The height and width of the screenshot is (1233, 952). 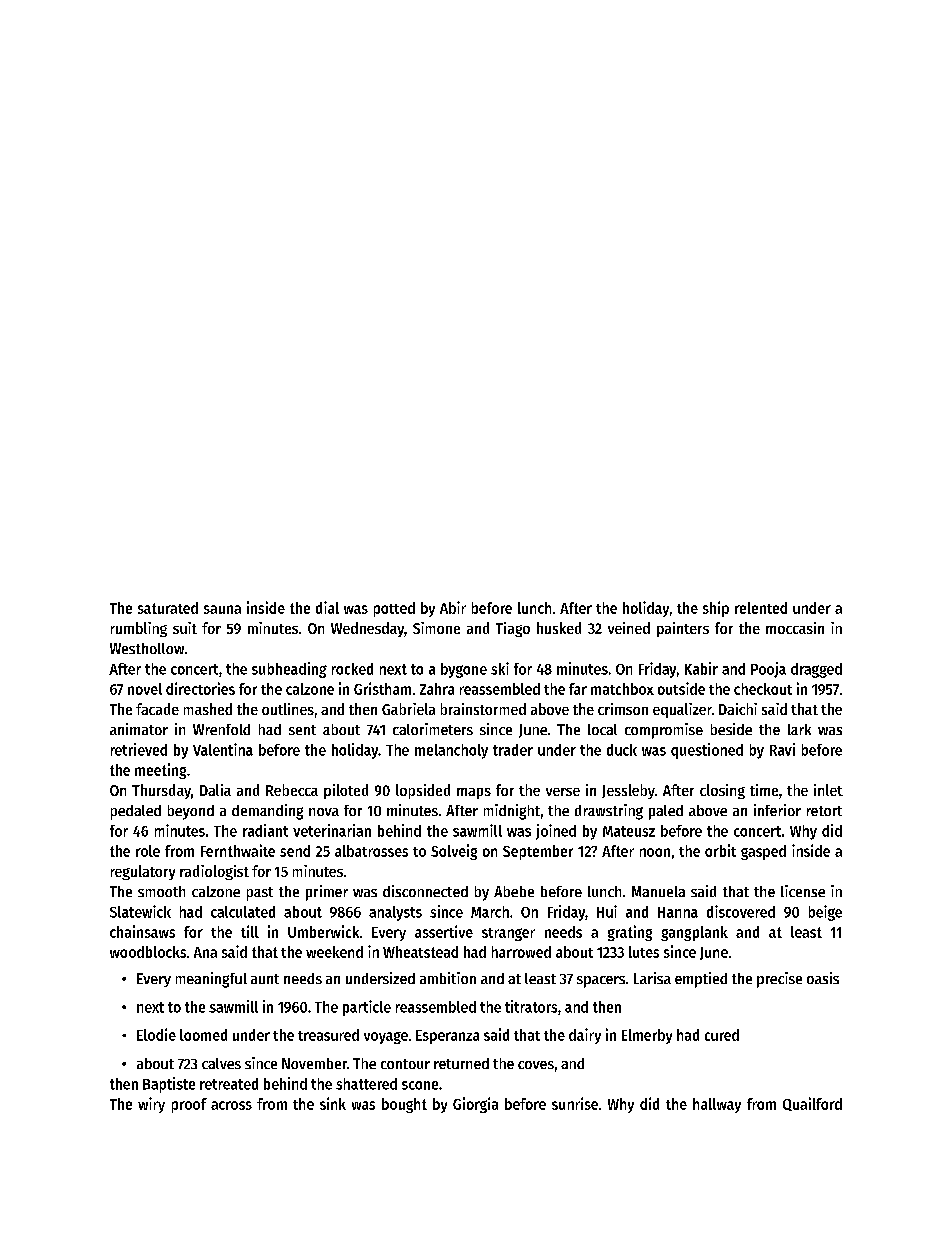 I want to click on titrators, so click(x=531, y=1006).
